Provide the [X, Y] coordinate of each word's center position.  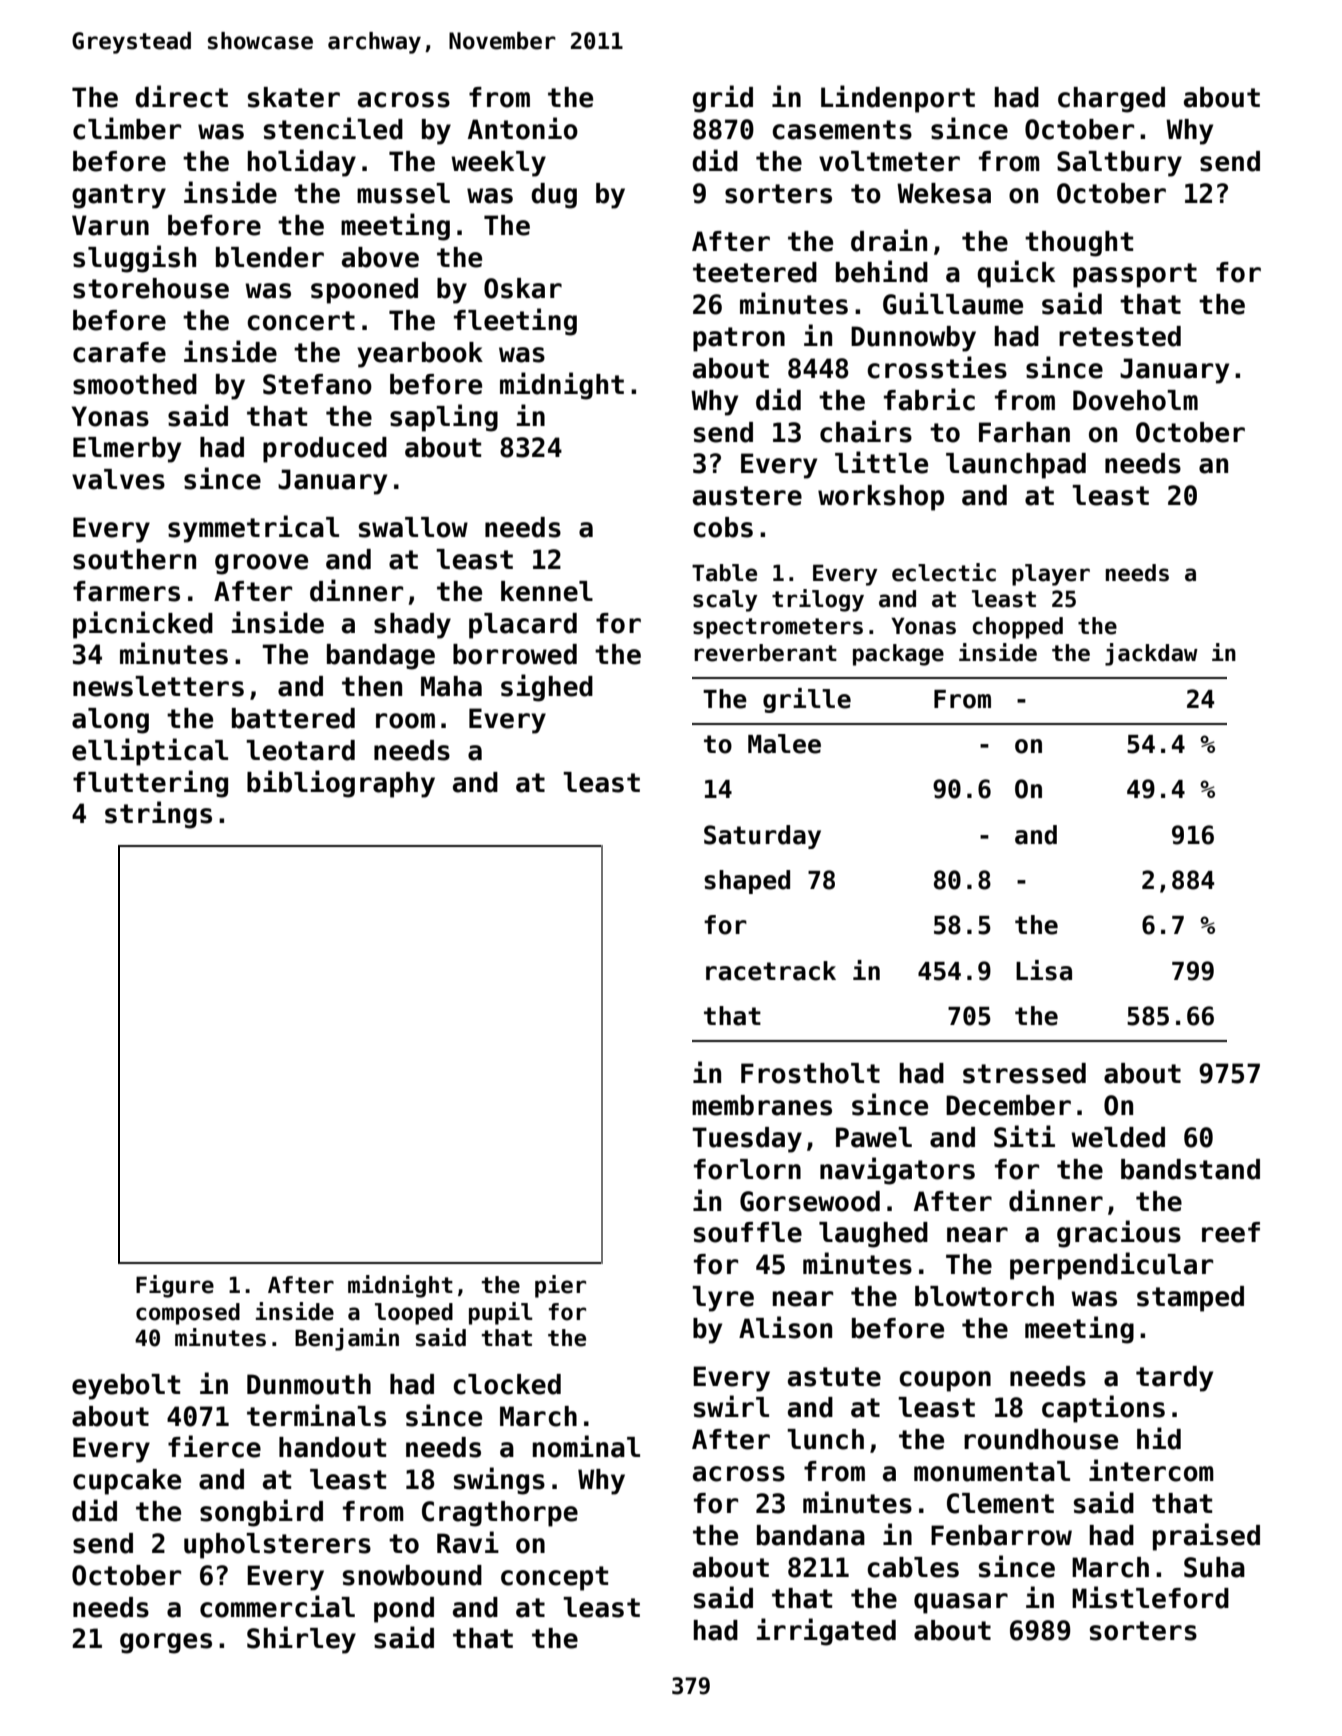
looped [414, 1314]
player [1051, 575]
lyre [723, 1299]
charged [1111, 100]
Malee [784, 744]
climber [127, 128]
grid [723, 99]
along [110, 721]
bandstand [1190, 1169]
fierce [214, 1446]
